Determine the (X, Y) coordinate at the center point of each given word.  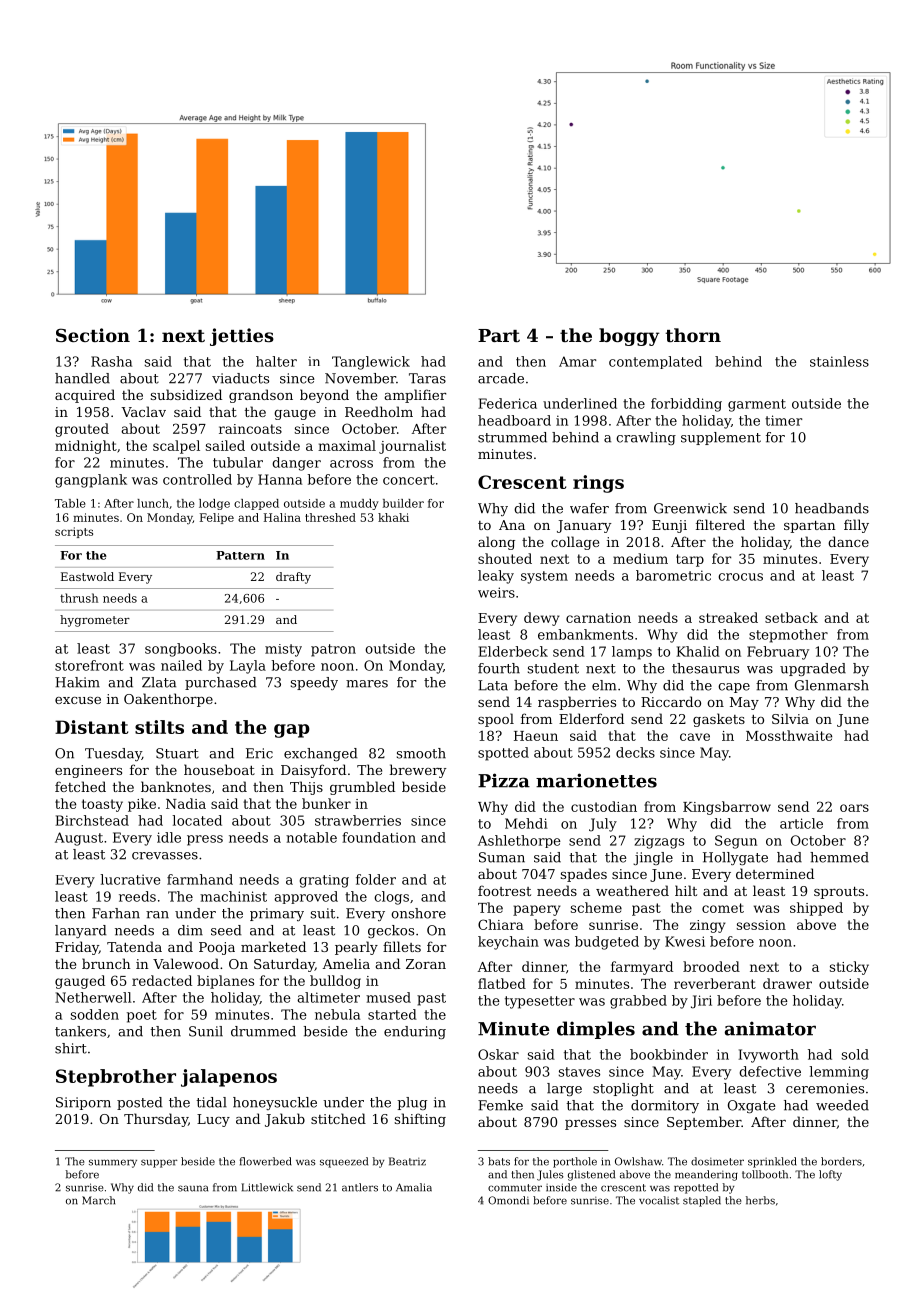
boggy (629, 337)
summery (113, 1163)
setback (791, 617)
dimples (596, 1030)
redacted (162, 980)
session (761, 925)
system (544, 577)
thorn (693, 335)
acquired (85, 396)
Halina (282, 517)
